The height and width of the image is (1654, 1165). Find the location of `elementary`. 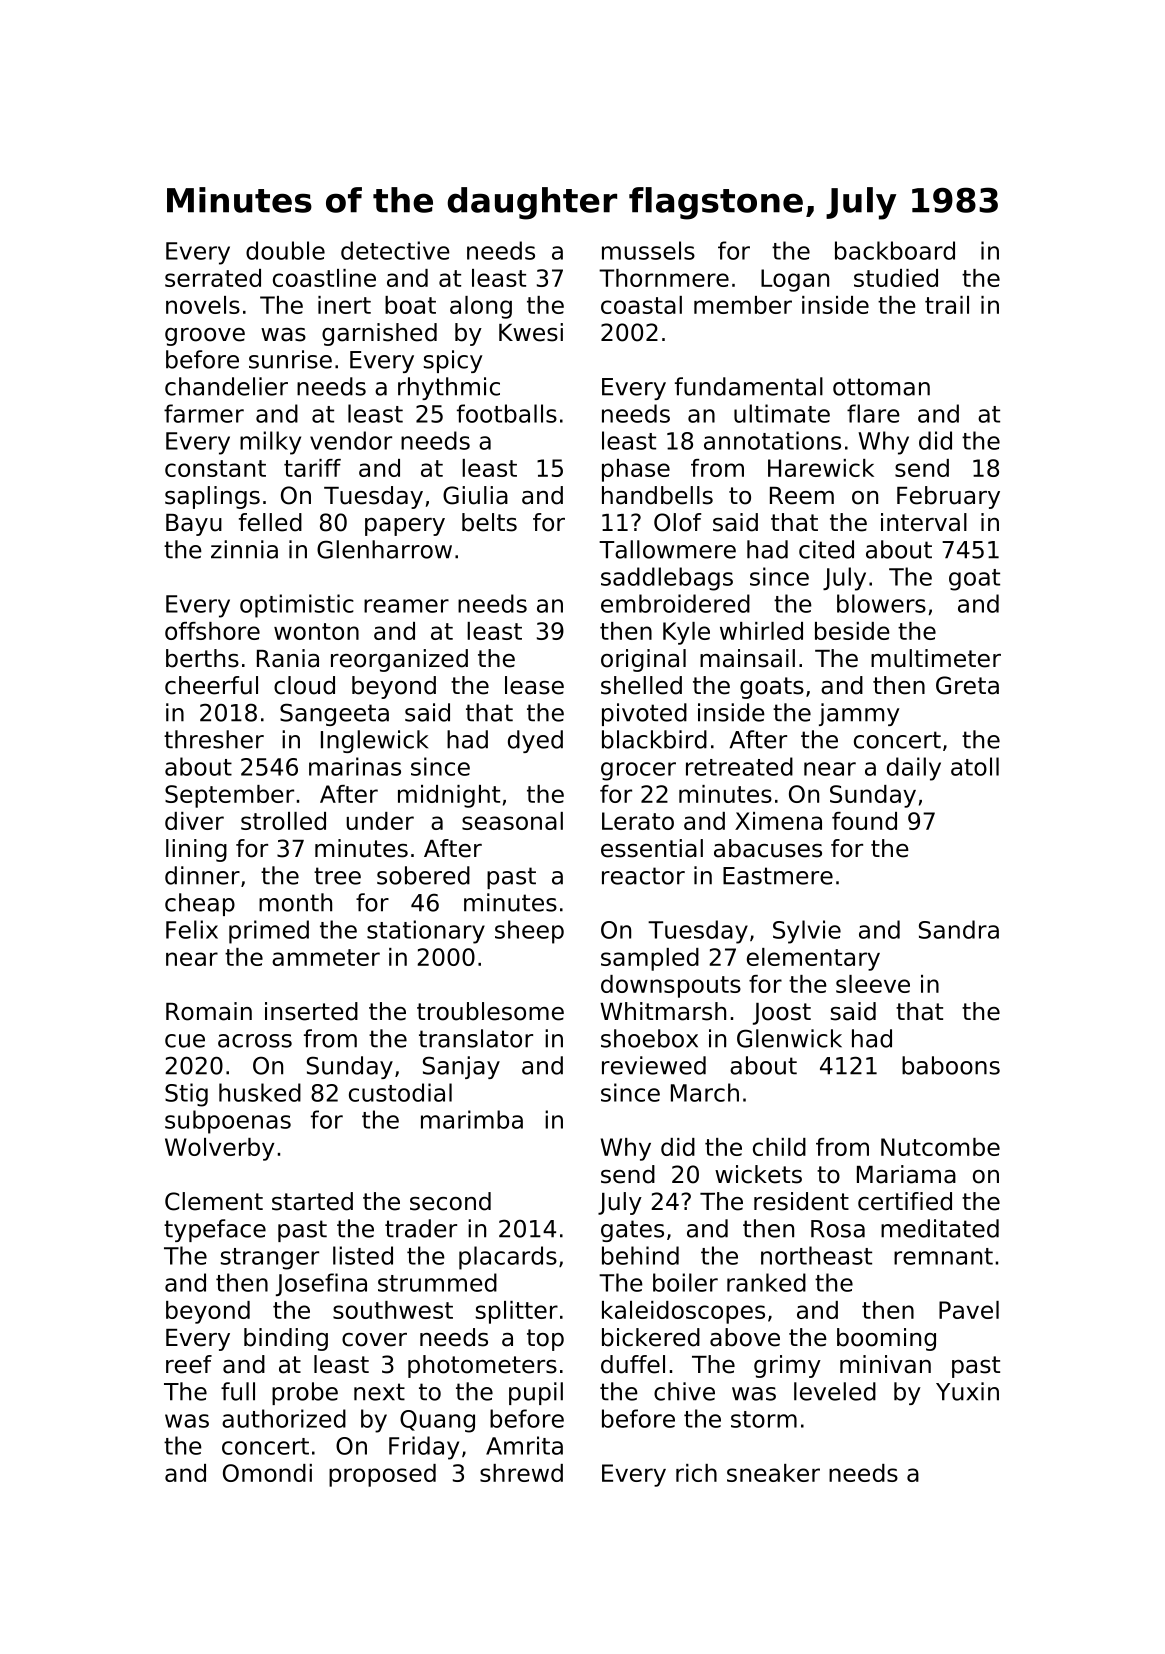

elementary is located at coordinates (813, 959).
